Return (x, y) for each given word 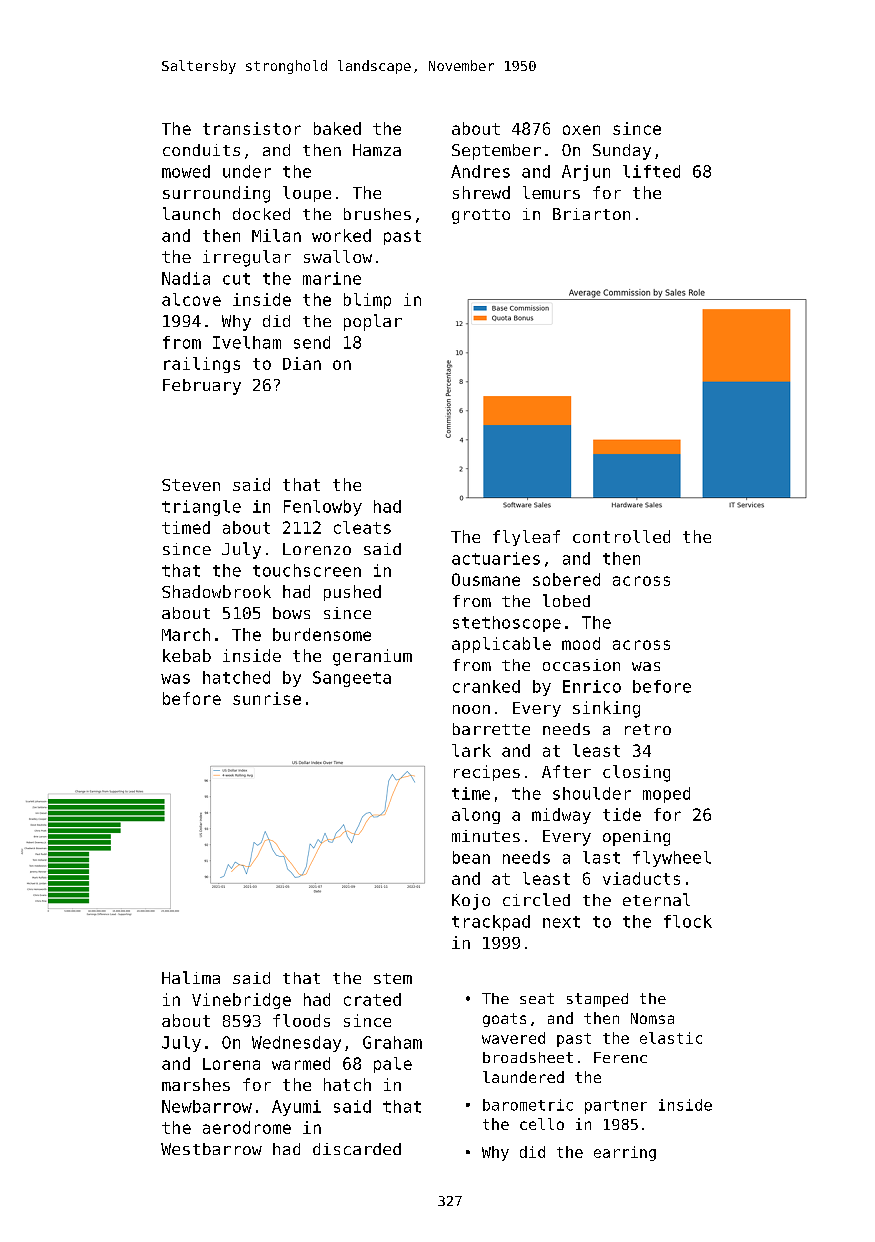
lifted (651, 171)
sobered (566, 579)
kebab (187, 655)
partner (616, 1107)
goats (504, 1020)
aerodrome (247, 1127)
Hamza (377, 150)
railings (202, 365)
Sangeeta (352, 679)
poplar (373, 322)
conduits (201, 150)
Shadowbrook (216, 591)
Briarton (591, 214)
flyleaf (526, 538)
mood (581, 643)
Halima (191, 977)
